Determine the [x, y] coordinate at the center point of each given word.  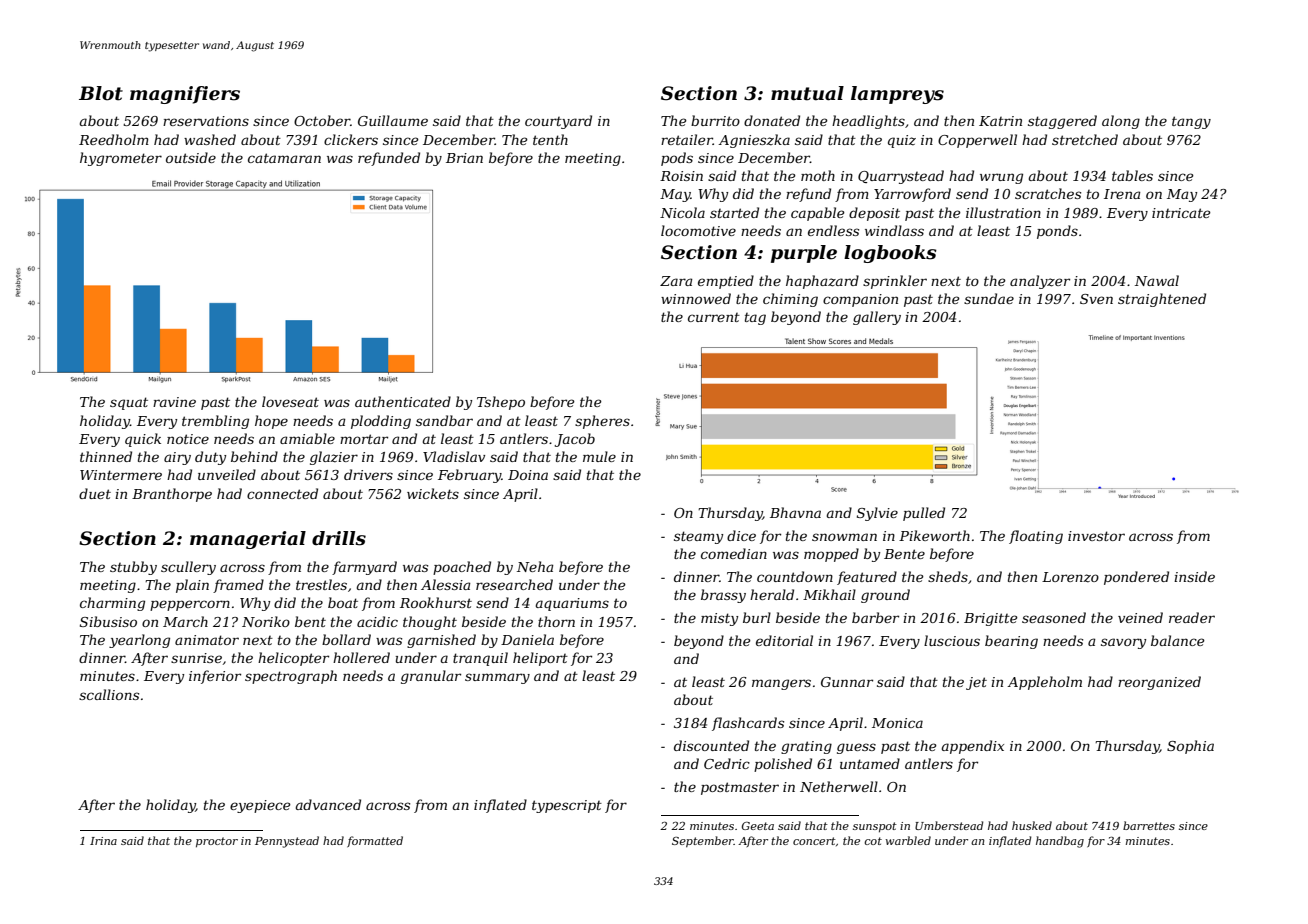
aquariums [572, 604]
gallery [877, 318]
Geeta [758, 826]
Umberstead [949, 825]
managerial [248, 540]
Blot [101, 93]
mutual [807, 93]
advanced [328, 804]
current [714, 317]
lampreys [897, 95]
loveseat [290, 401]
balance [1178, 640]
